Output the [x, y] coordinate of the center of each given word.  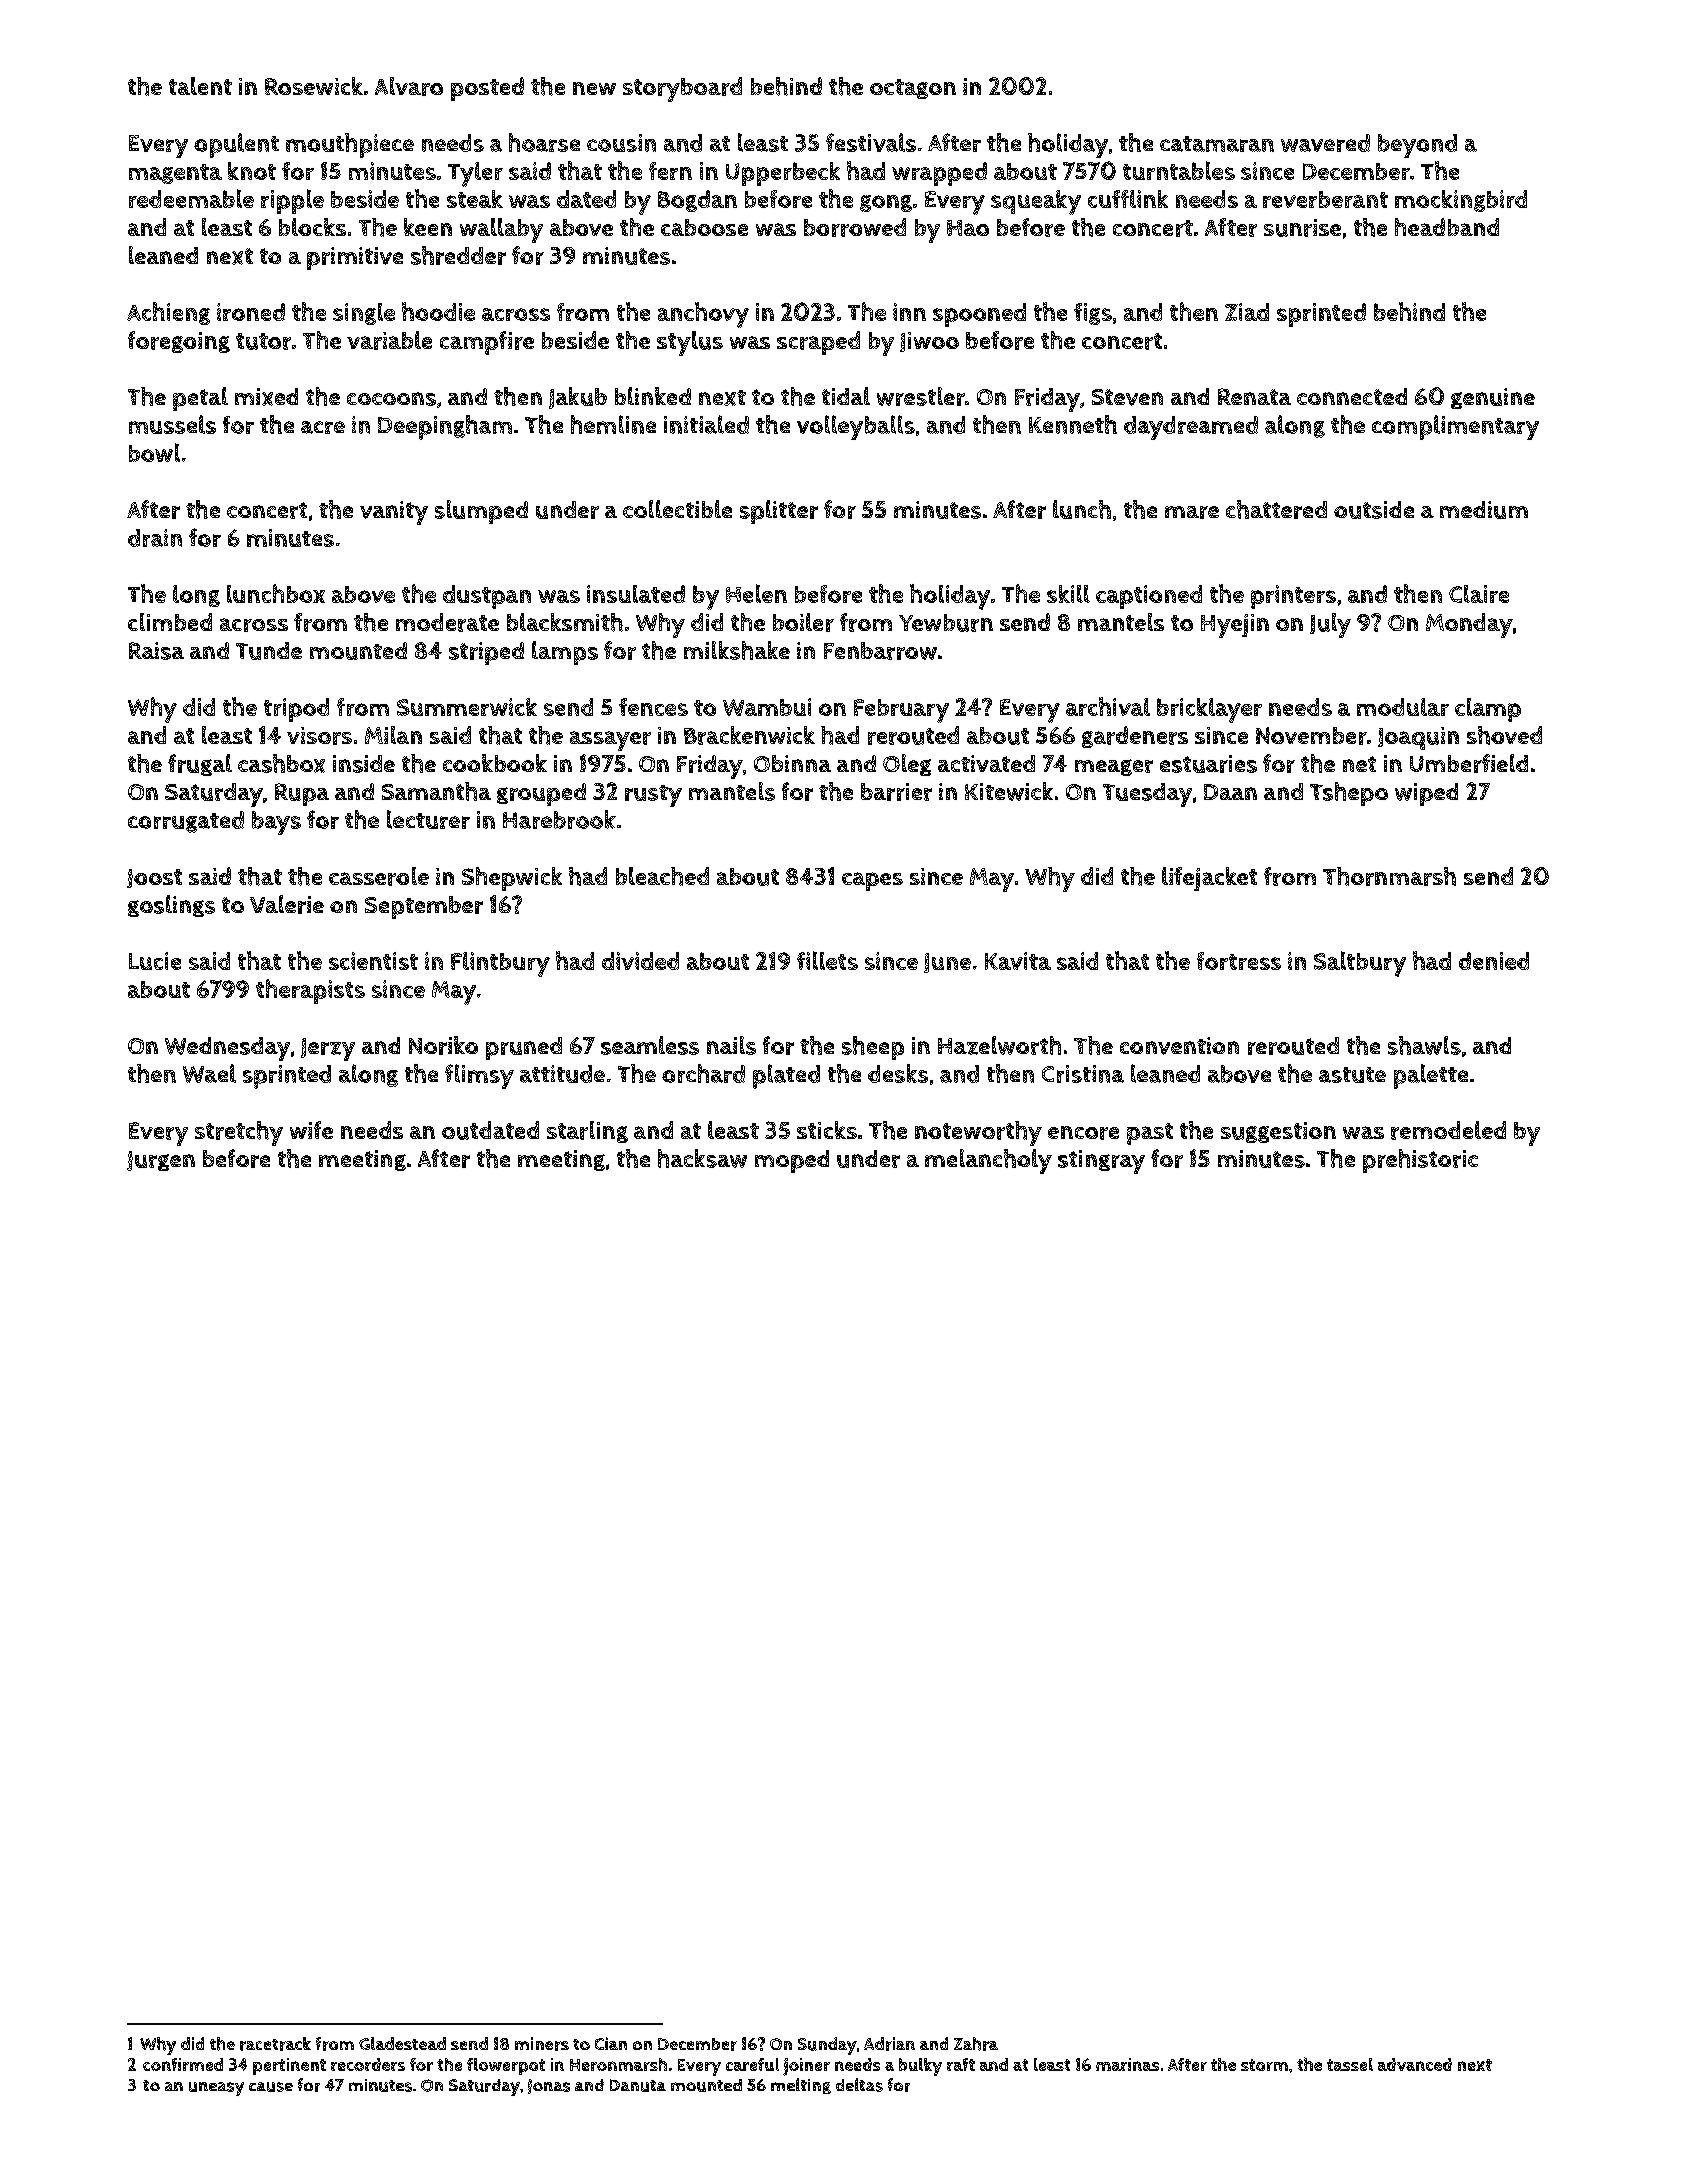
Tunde [269, 651]
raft [961, 2064]
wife [311, 1130]
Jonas [549, 2086]
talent [200, 86]
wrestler [921, 396]
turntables [1179, 170]
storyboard [682, 89]
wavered [1325, 143]
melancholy [988, 1161]
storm [1264, 2065]
